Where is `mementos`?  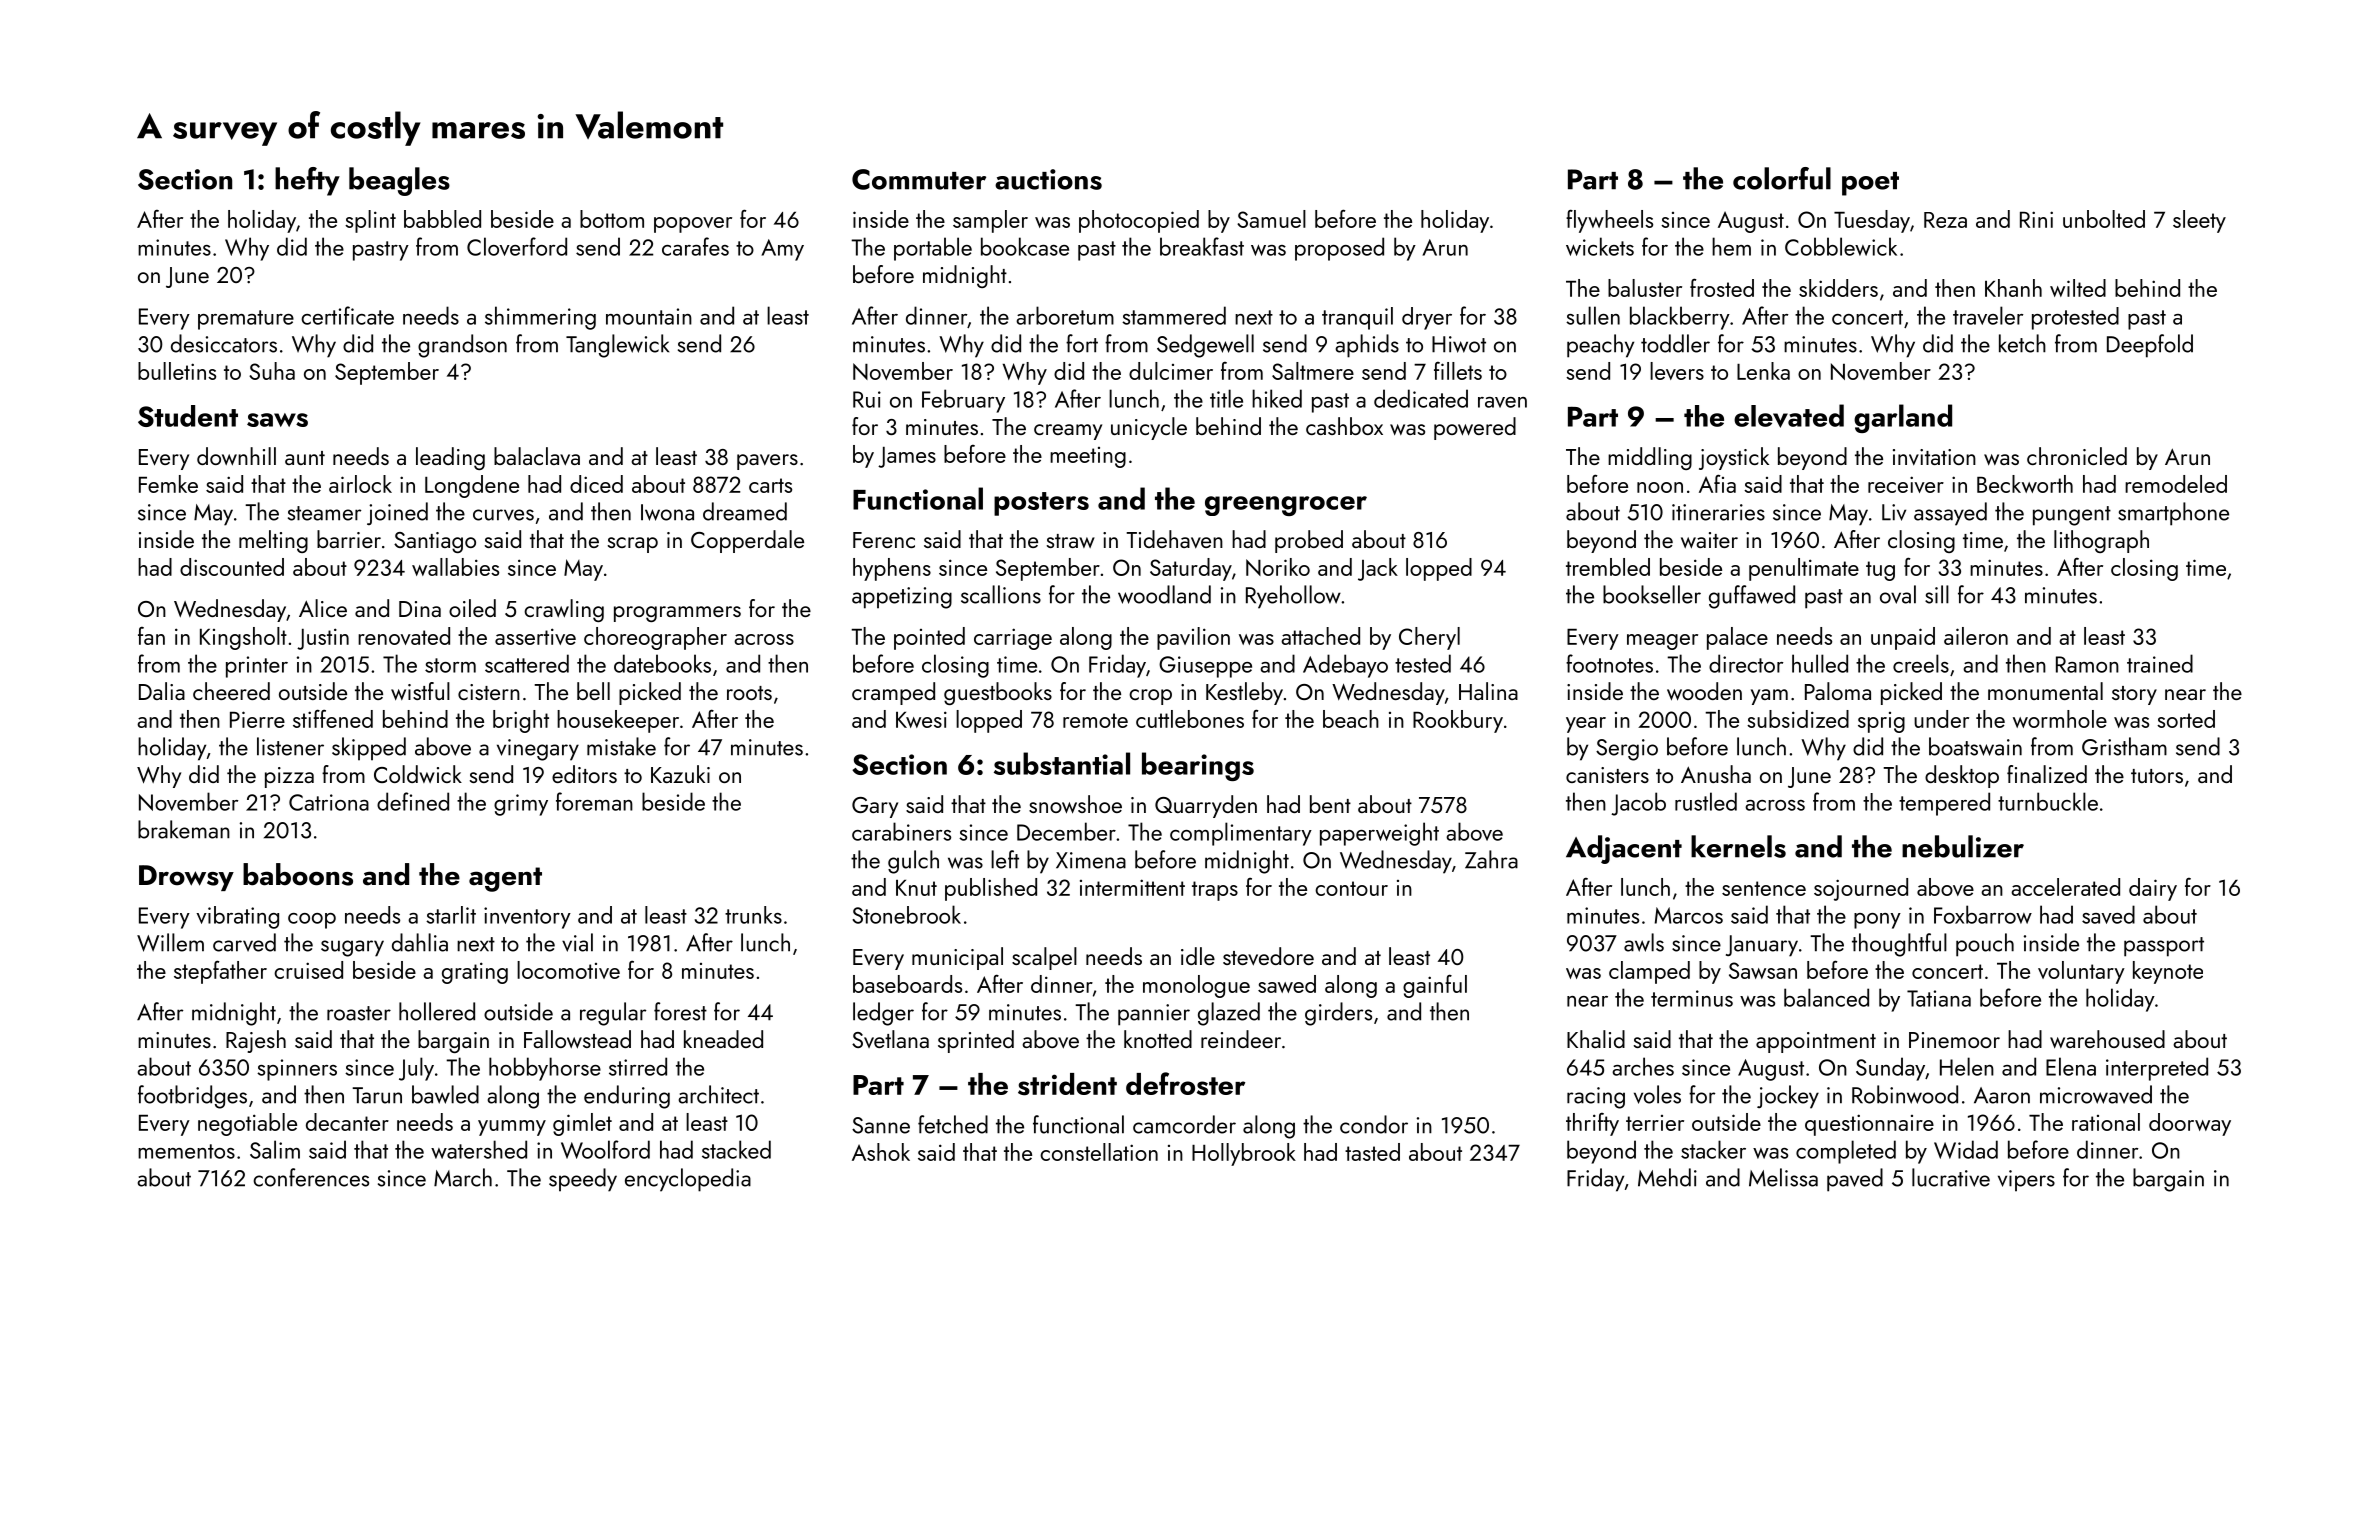
mementos is located at coordinates (186, 1151).
